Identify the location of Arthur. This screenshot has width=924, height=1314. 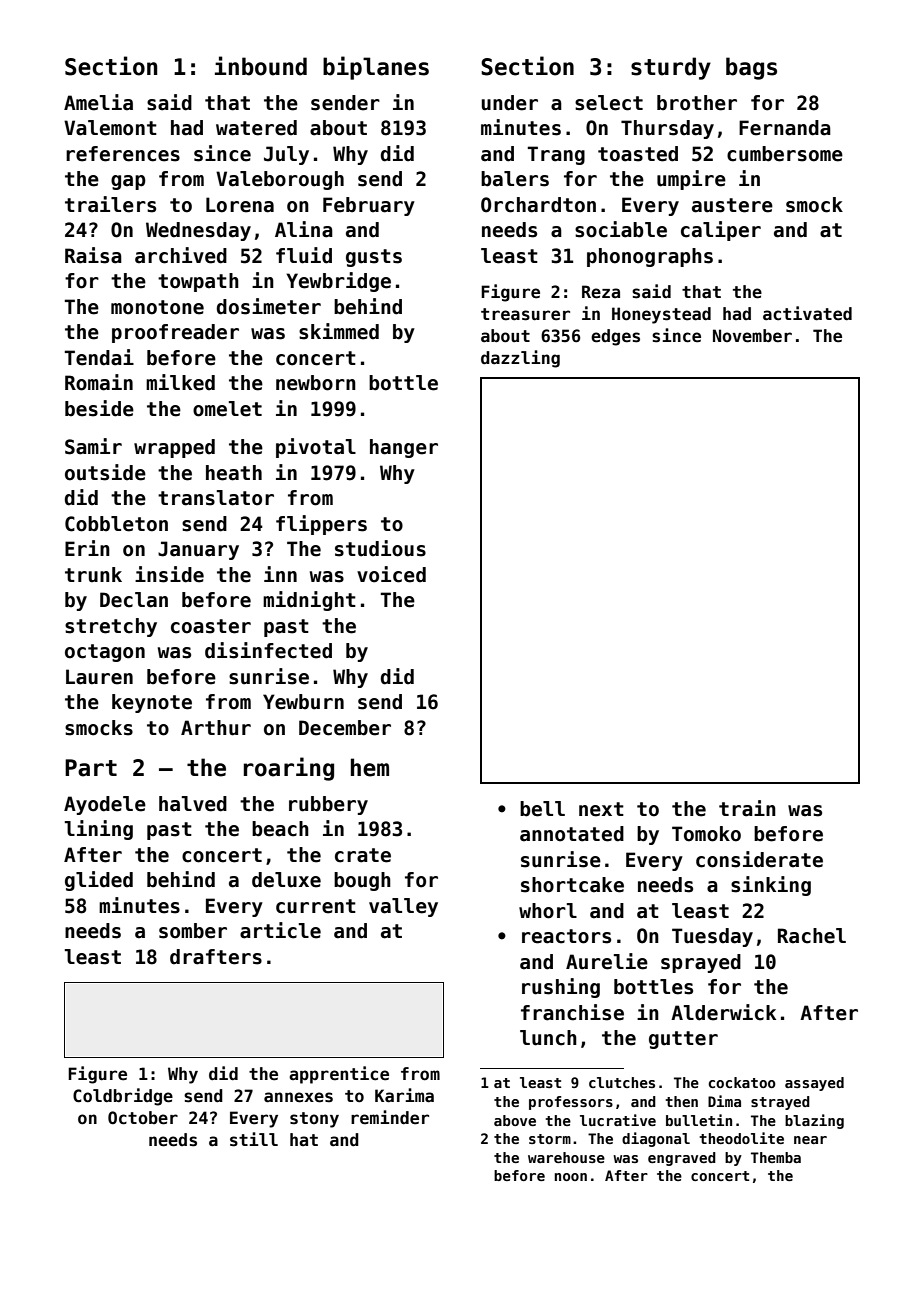
(216, 728).
